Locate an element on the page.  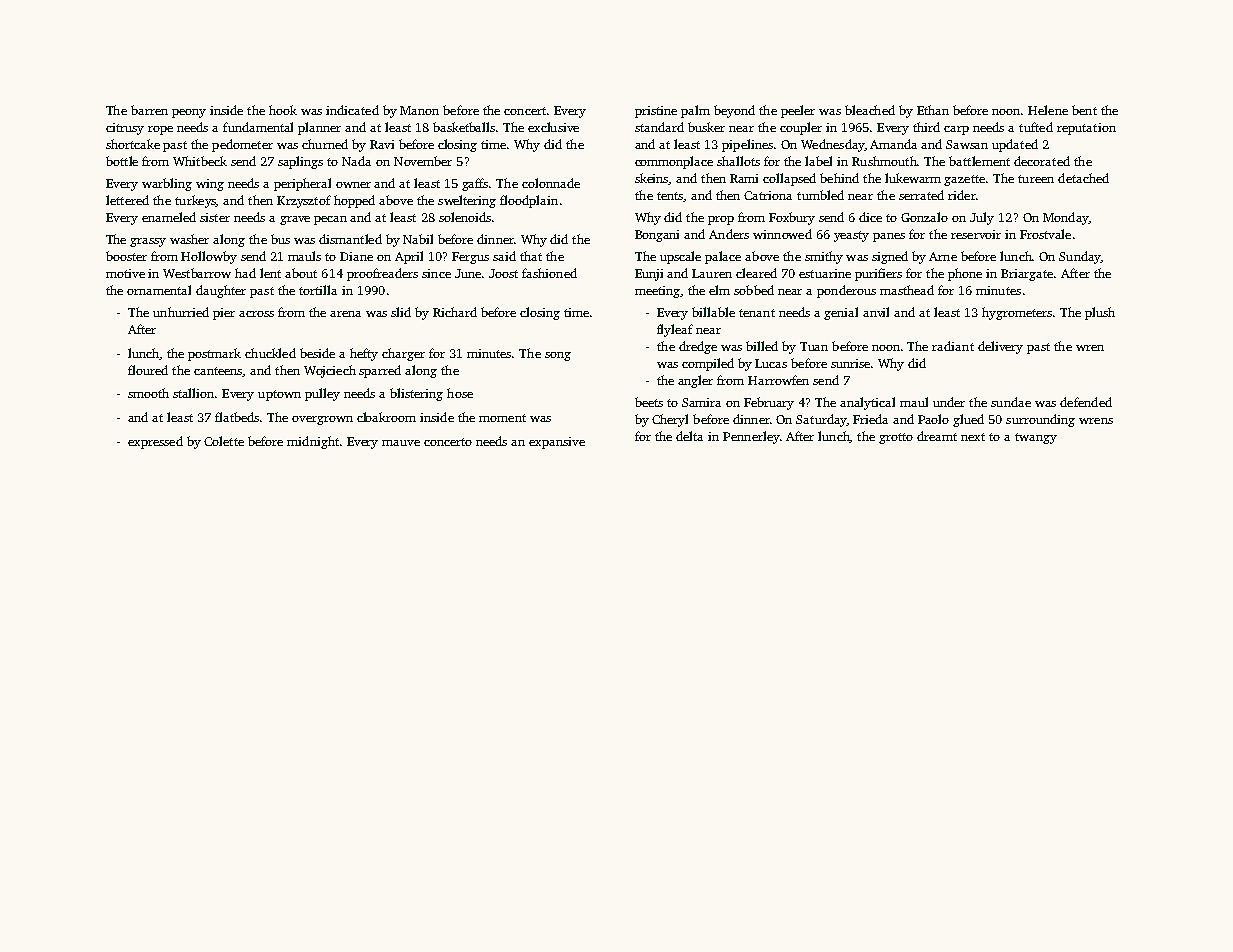
commonplace is located at coordinates (674, 162).
